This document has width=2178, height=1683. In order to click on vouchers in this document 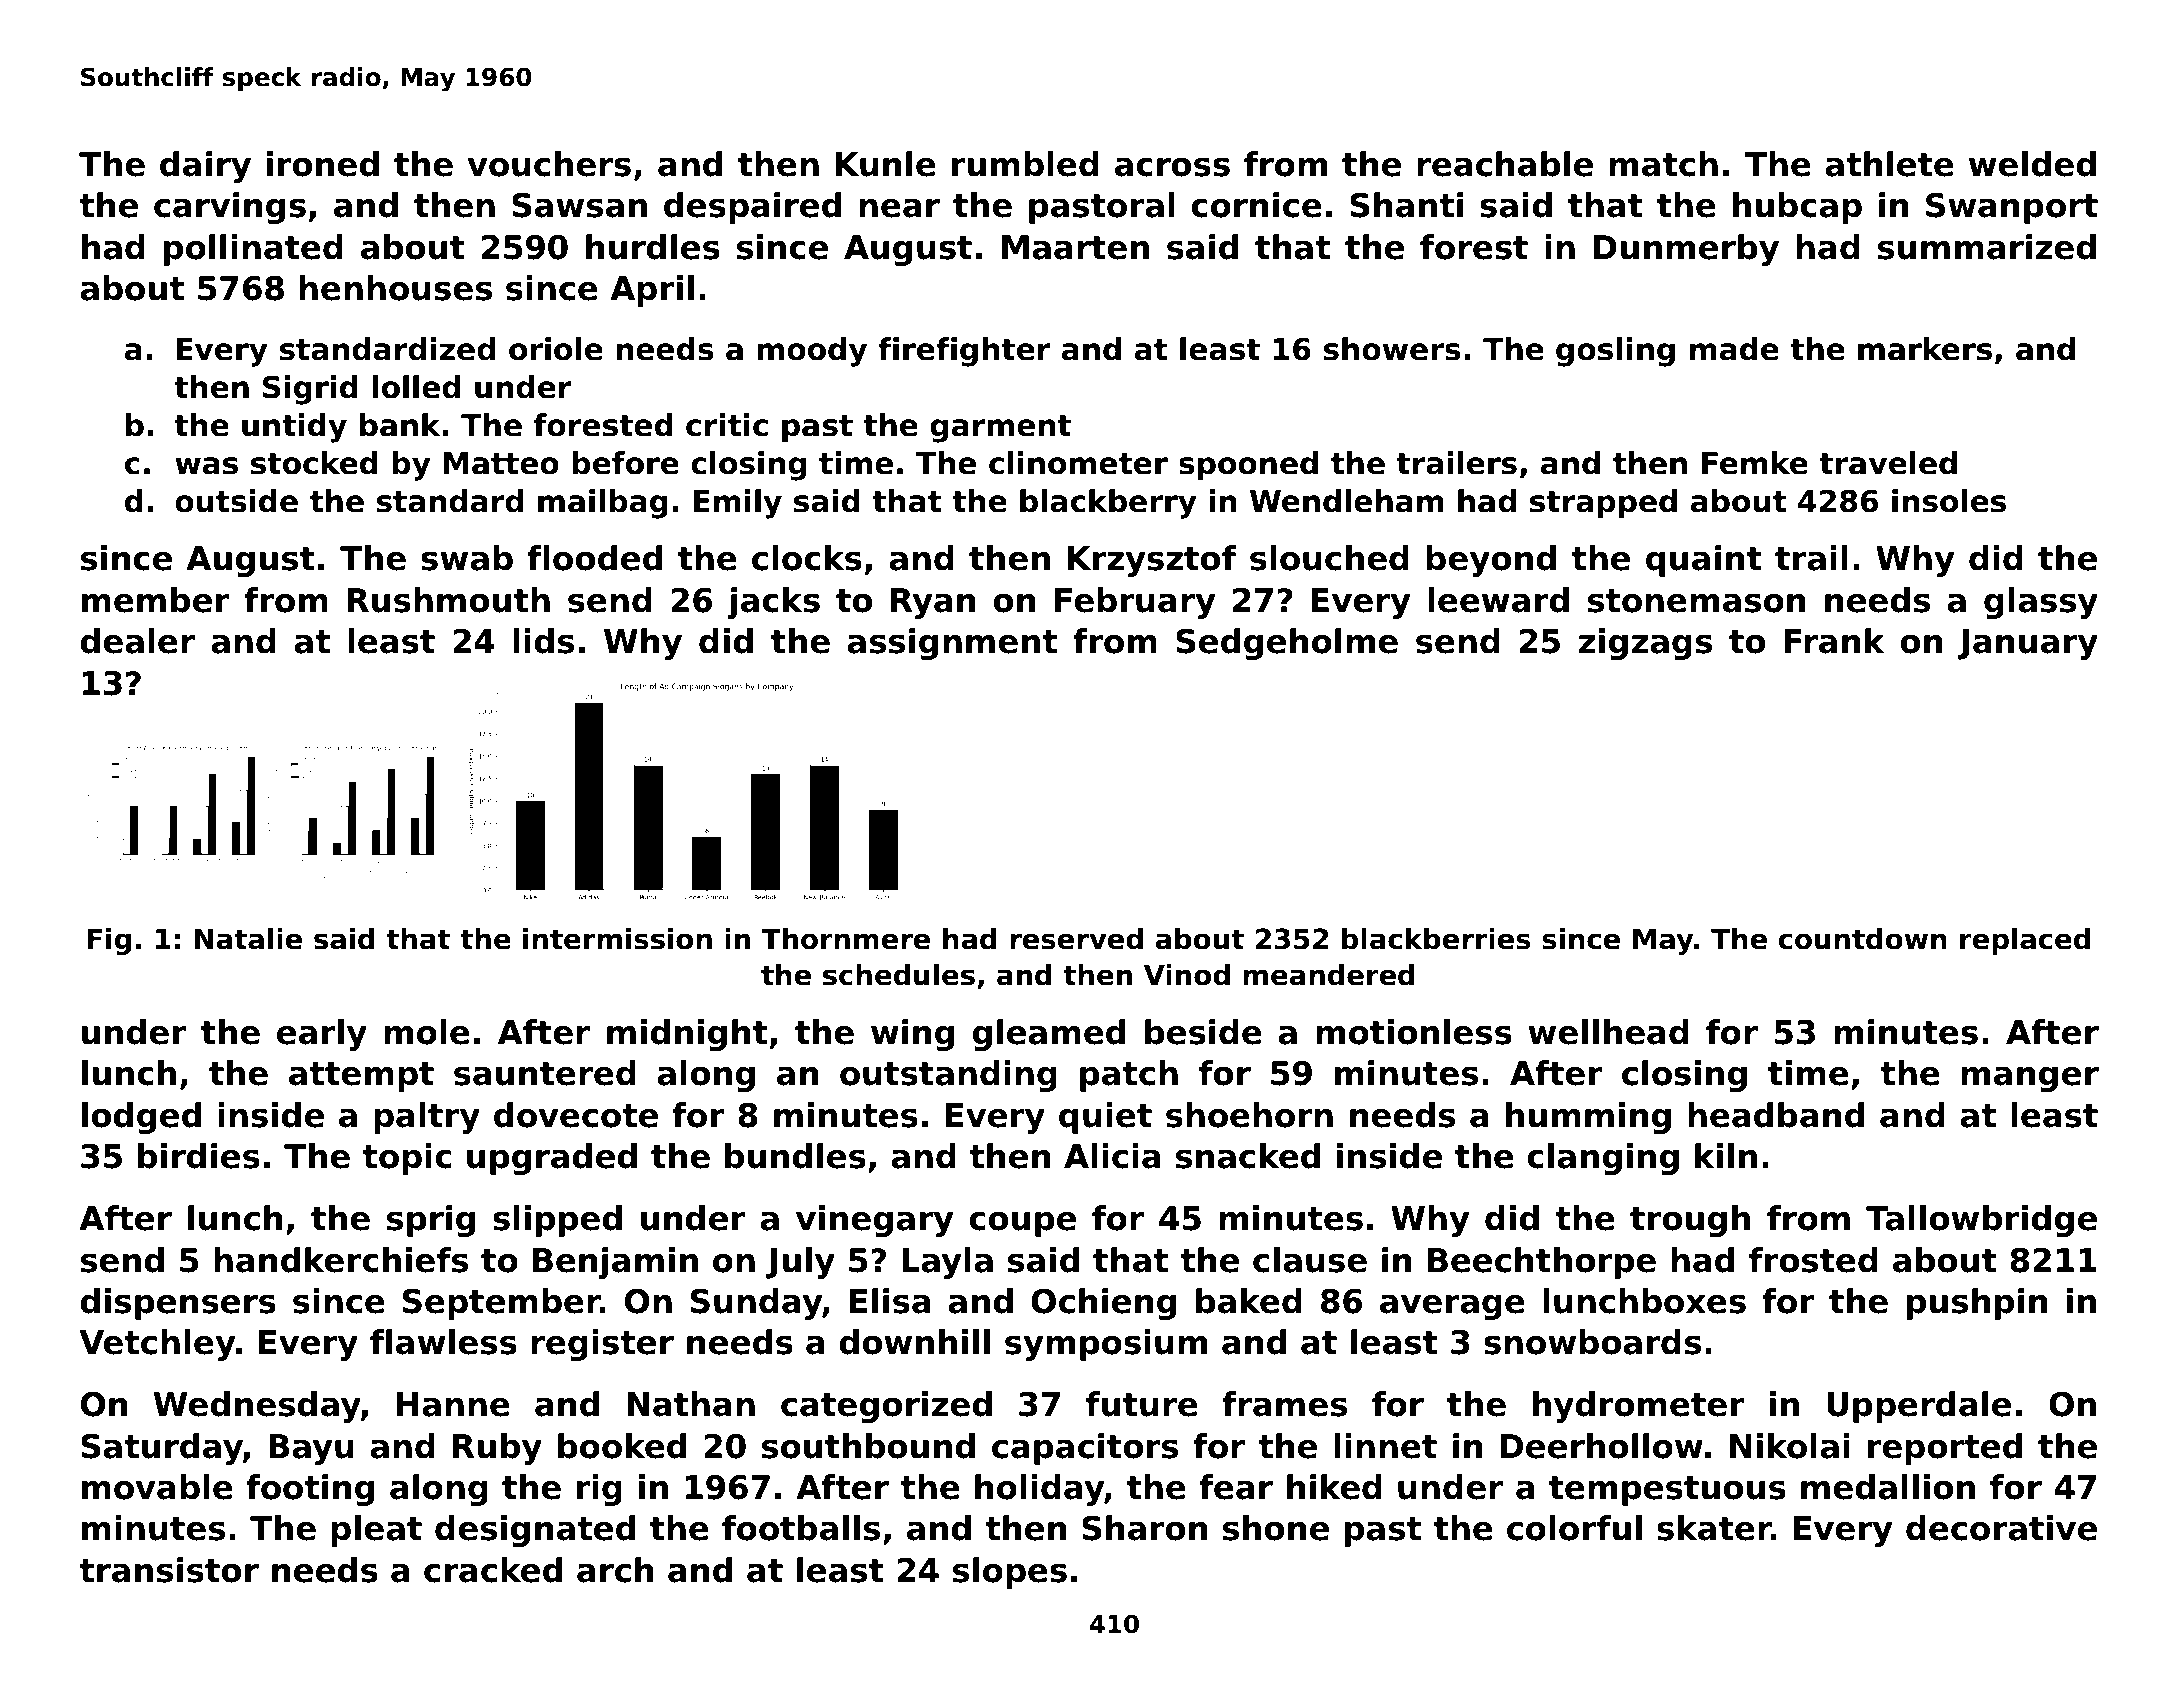, I will do `click(549, 164)`.
